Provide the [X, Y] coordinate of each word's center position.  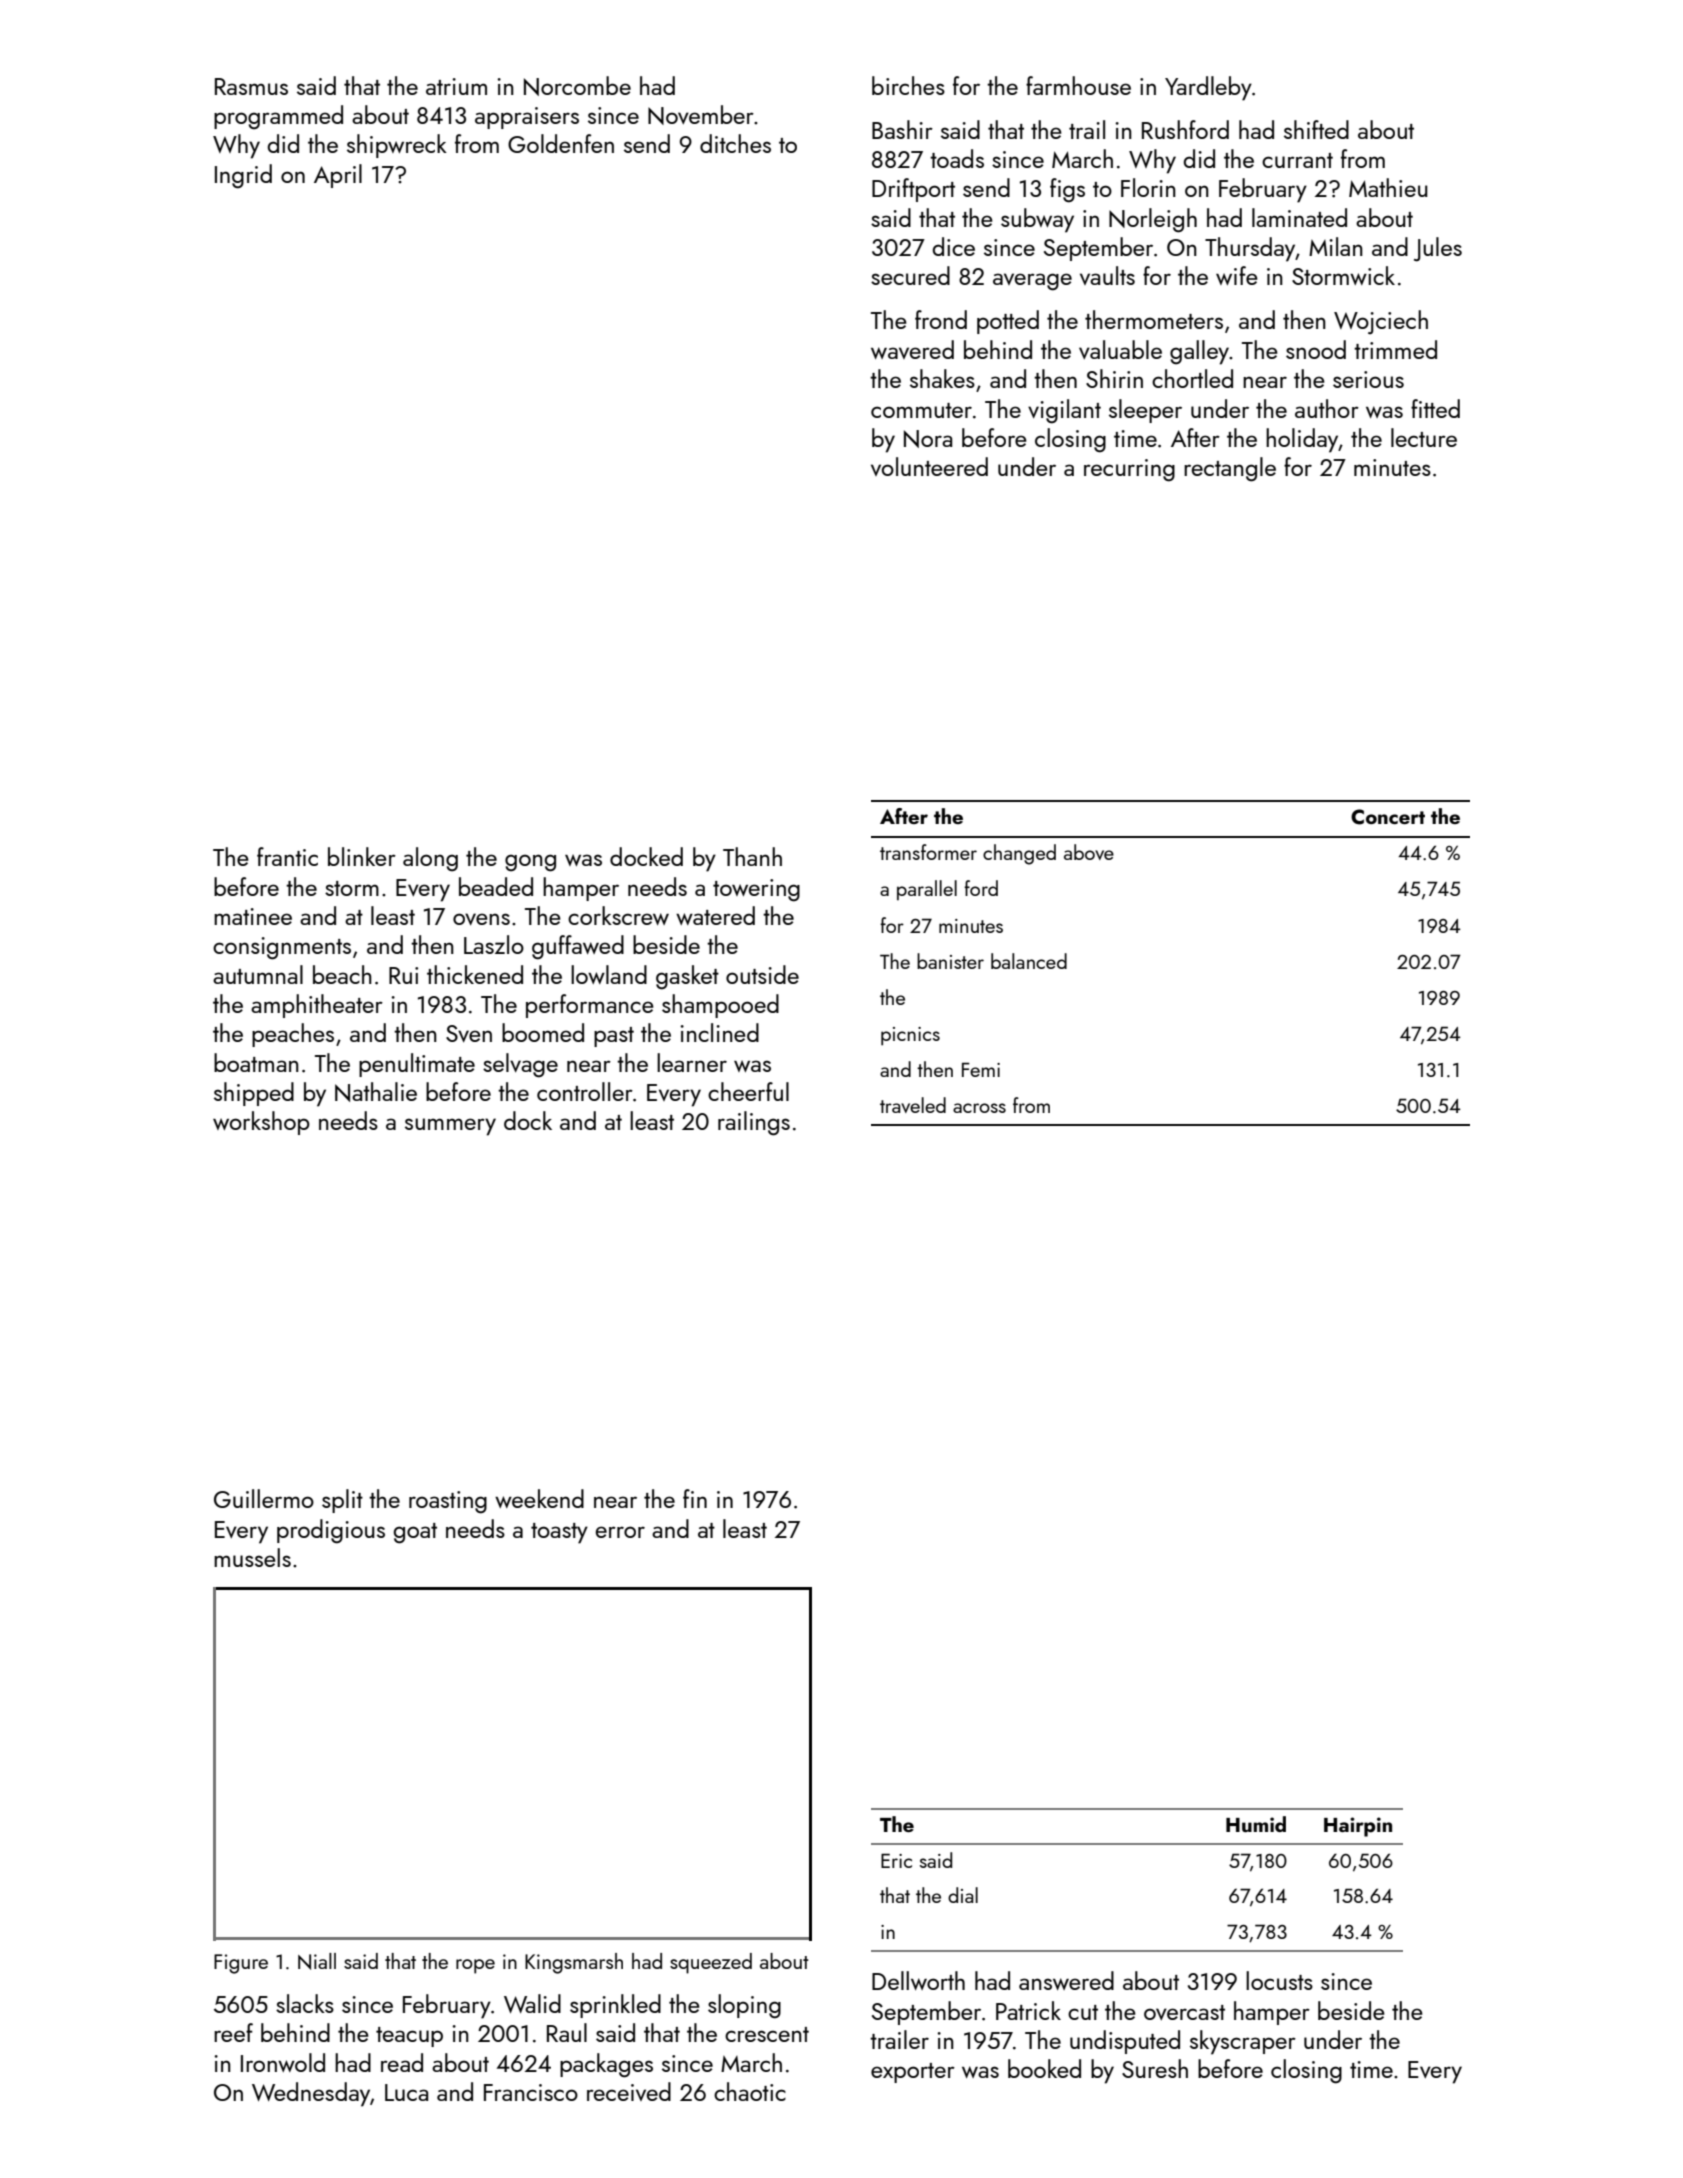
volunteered [929, 466]
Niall [317, 1961]
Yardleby [1208, 88]
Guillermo [264, 1498]
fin [695, 1498]
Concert [1388, 817]
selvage [520, 1065]
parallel [927, 890]
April [338, 176]
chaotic [750, 2091]
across [979, 1108]
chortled [1192, 378]
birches [908, 85]
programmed [278, 117]
